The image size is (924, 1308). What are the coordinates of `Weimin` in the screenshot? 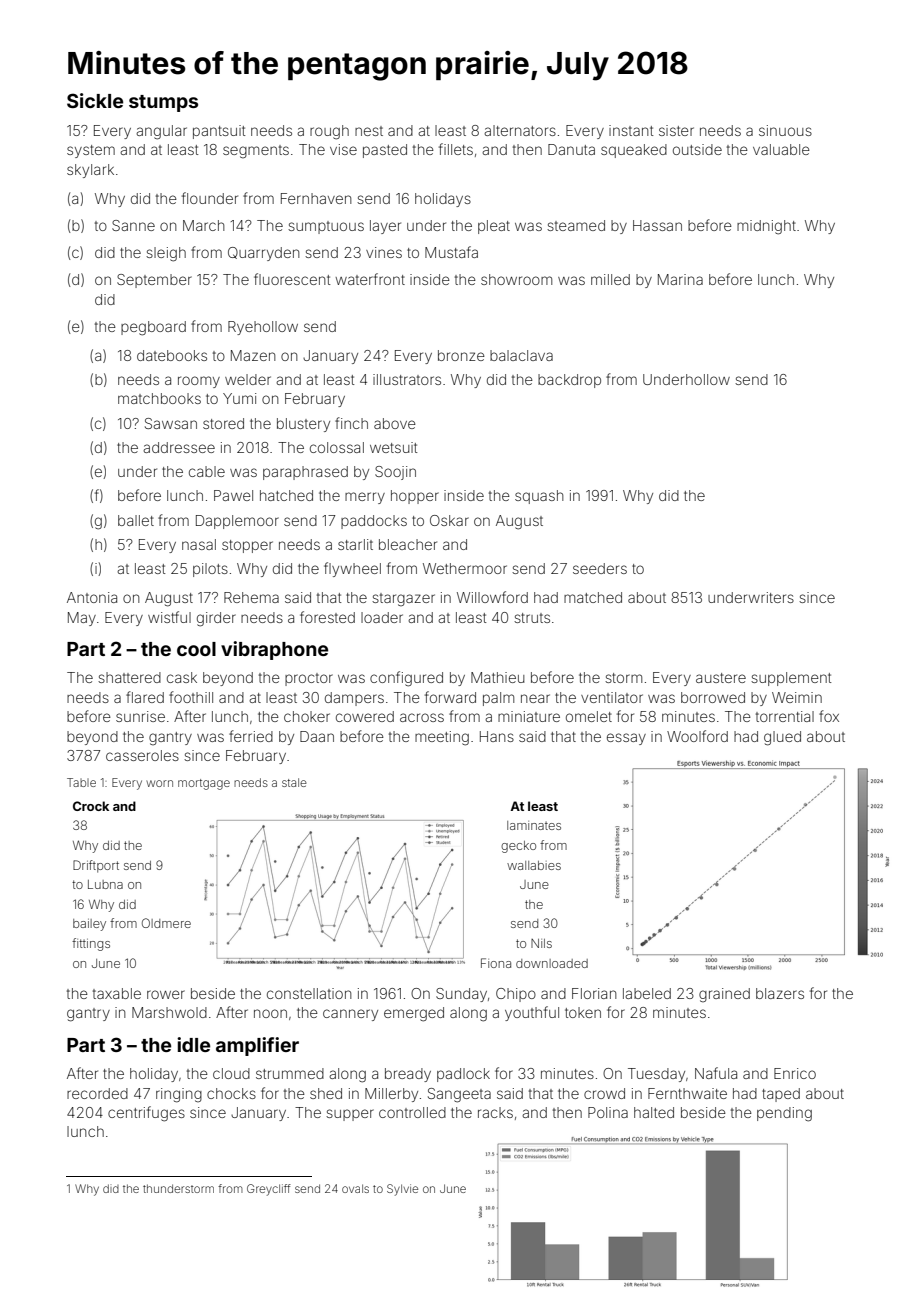 It's located at (797, 697).
